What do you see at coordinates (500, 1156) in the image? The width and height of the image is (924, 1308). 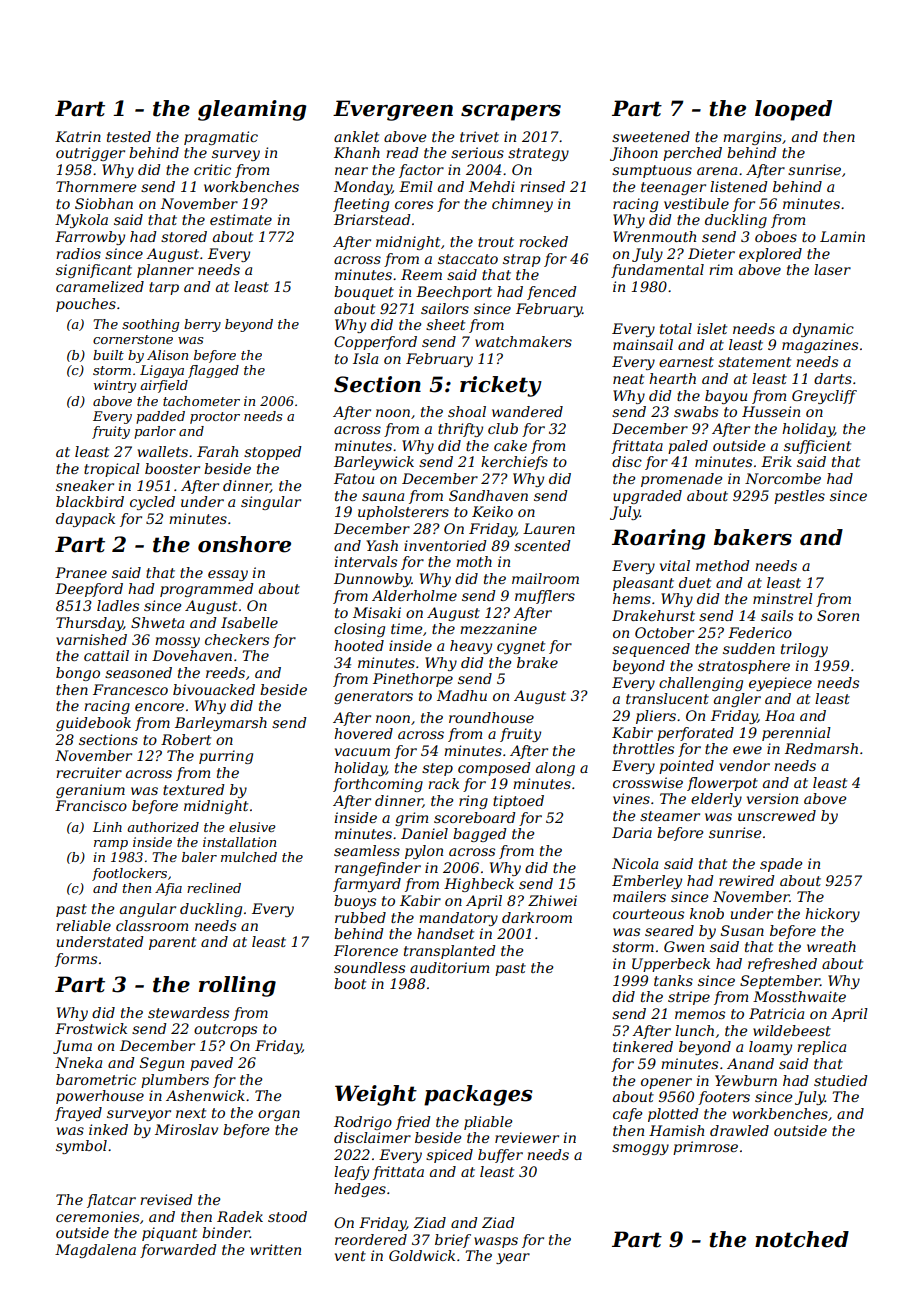 I see `buffer` at bounding box center [500, 1156].
